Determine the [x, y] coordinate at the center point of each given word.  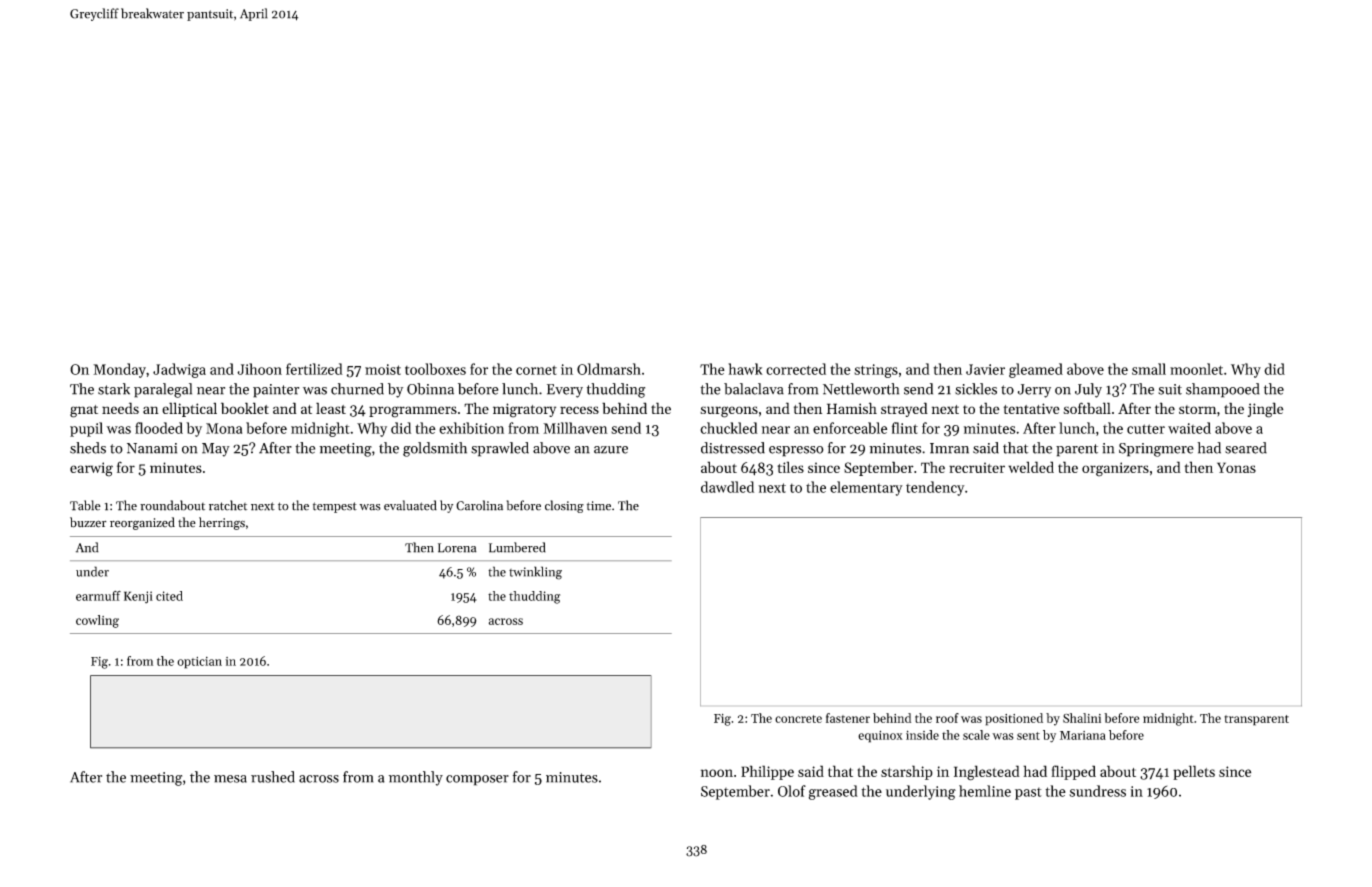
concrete [798, 719]
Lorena [457, 548]
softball [1087, 408]
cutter [1146, 429]
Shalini [1082, 718]
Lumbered [517, 547]
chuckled [729, 428]
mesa [230, 779]
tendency [935, 488]
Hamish [852, 408]
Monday [119, 370]
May [216, 450]
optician [199, 663]
